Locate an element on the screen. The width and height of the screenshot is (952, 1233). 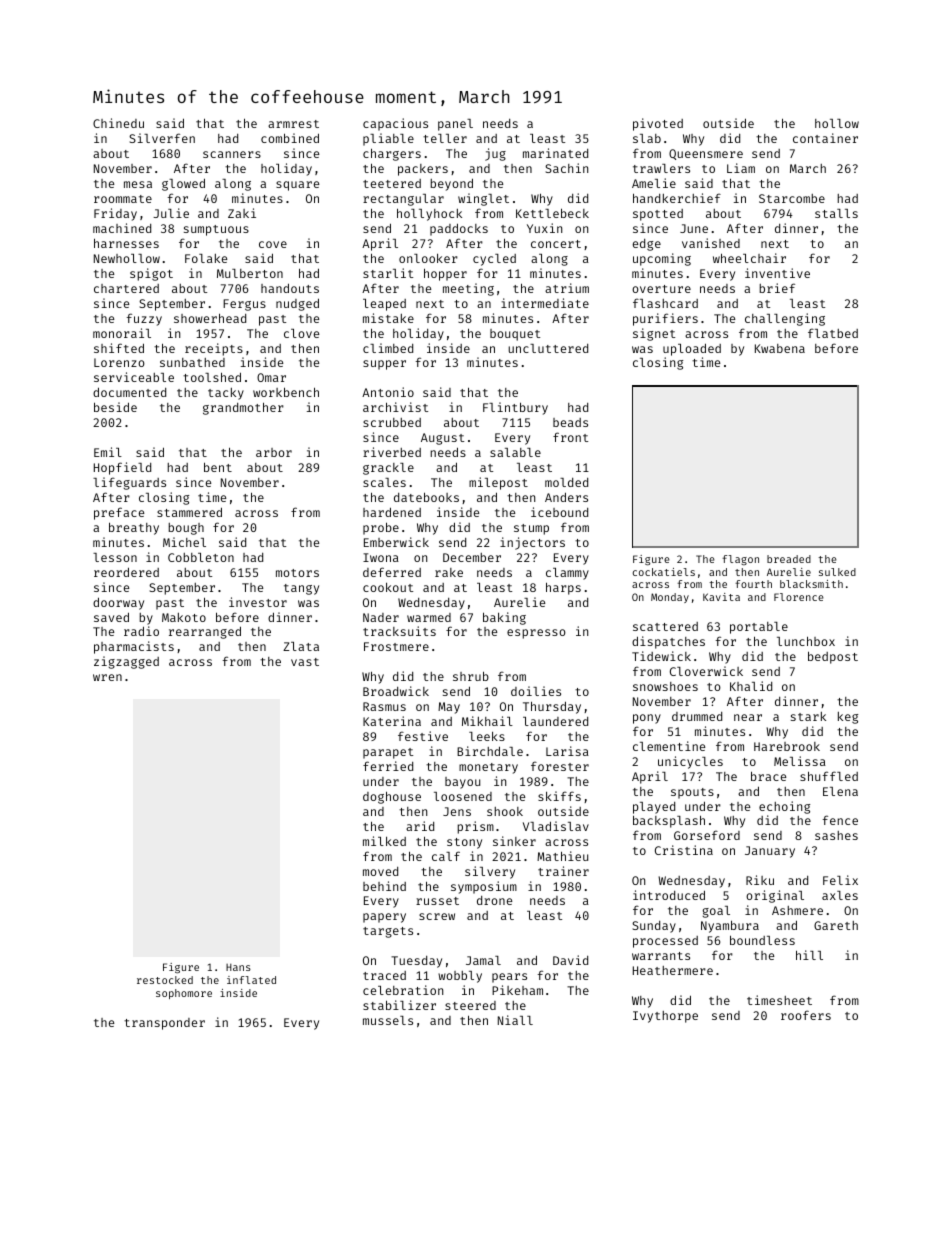
parapet is located at coordinates (388, 753).
